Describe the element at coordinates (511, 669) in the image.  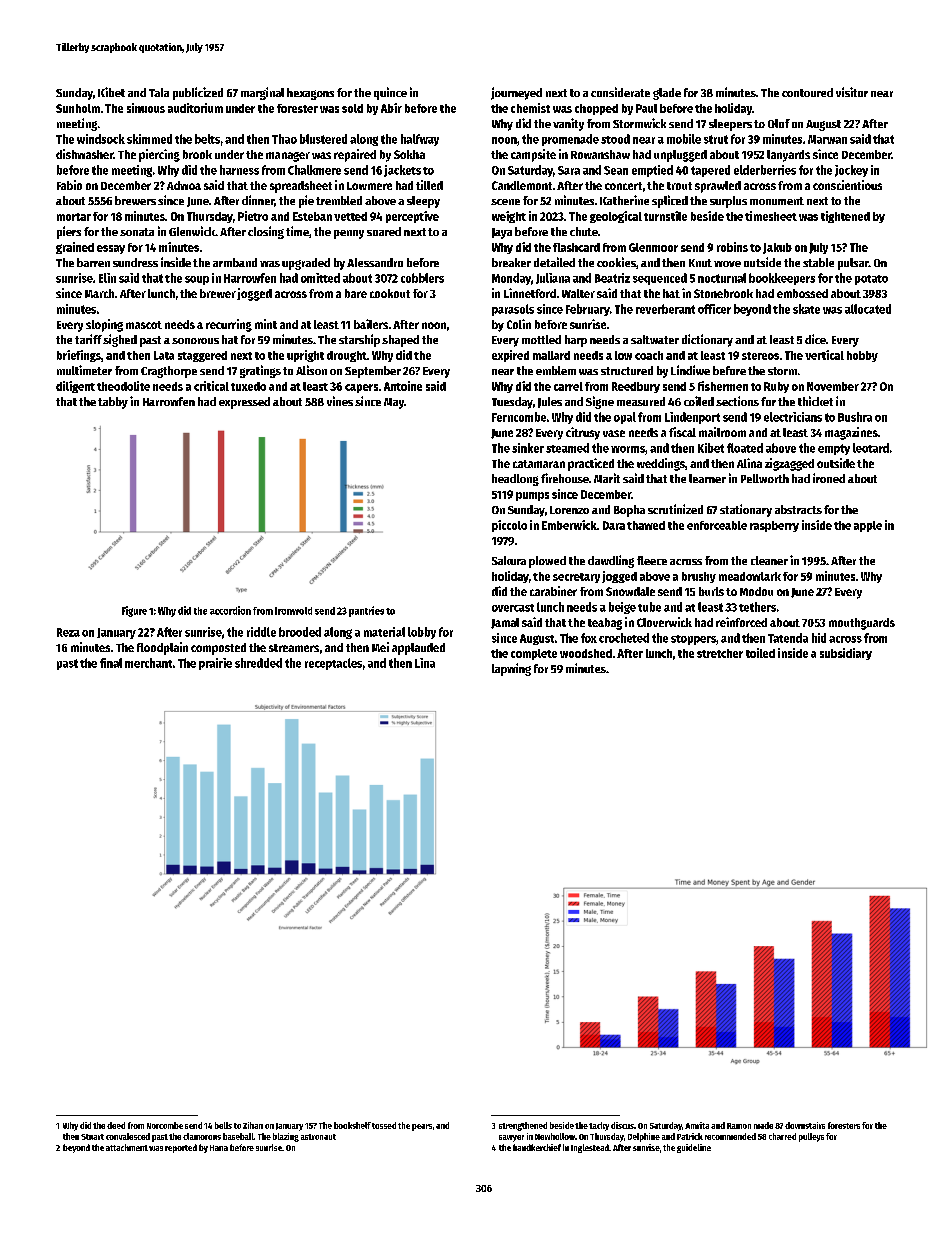
I see `lapwing` at that location.
